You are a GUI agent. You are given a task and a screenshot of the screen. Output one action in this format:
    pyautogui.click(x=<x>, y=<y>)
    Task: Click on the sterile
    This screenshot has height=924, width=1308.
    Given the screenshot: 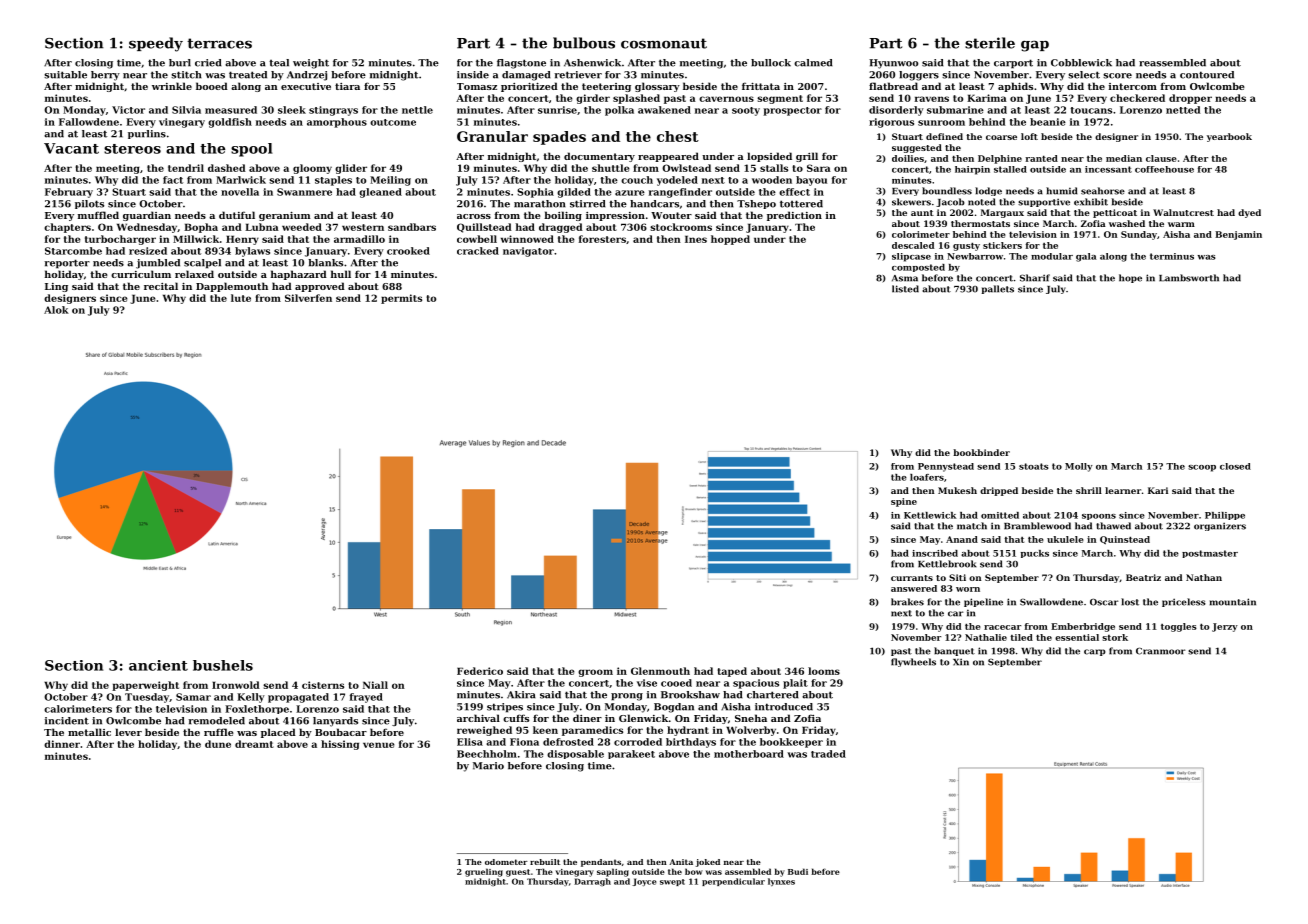 What is the action you would take?
    pyautogui.click(x=990, y=43)
